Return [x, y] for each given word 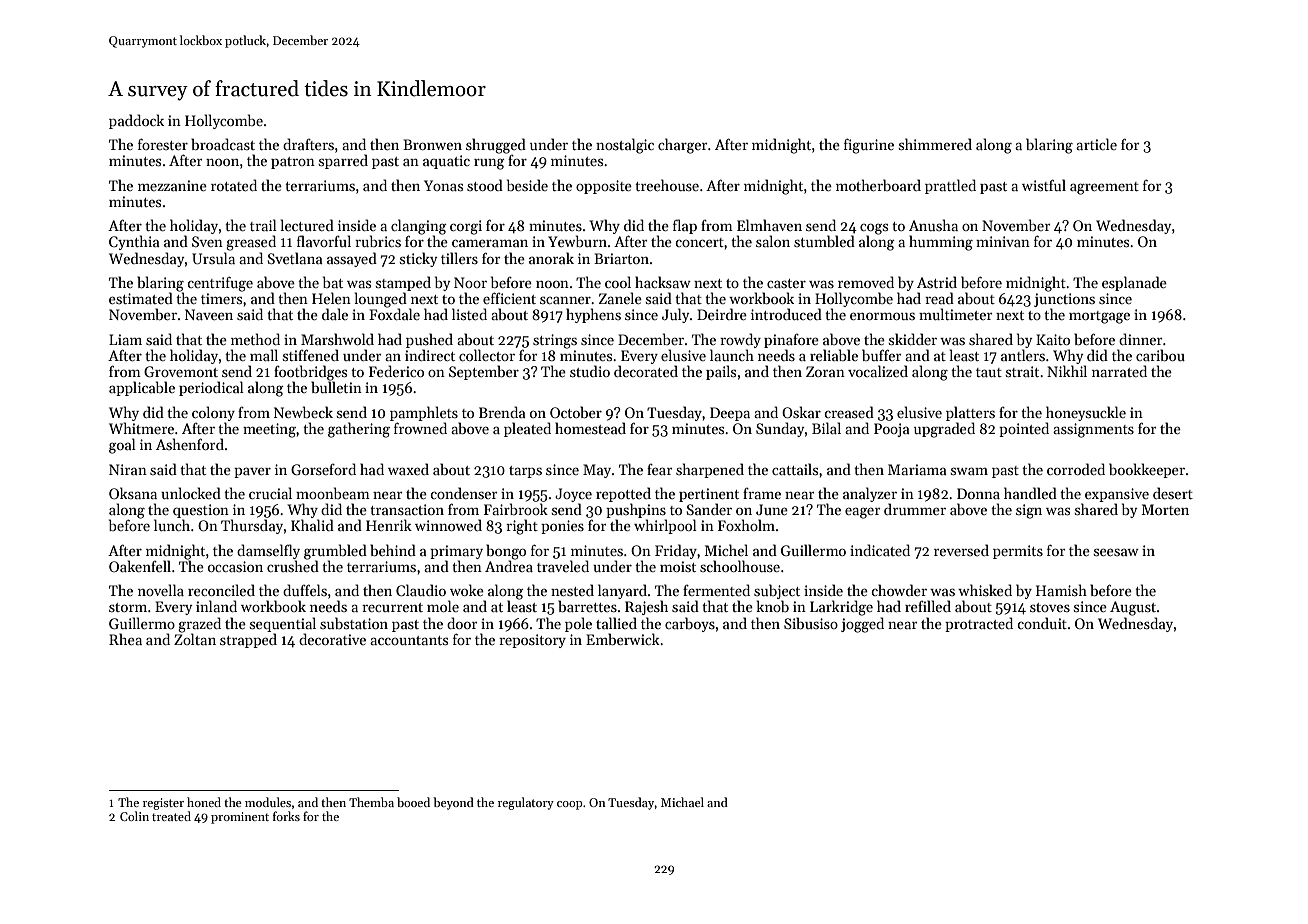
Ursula [213, 258]
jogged [862, 625]
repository [532, 641]
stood [485, 185]
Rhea [125, 639]
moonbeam [333, 493]
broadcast [223, 144]
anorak [551, 258]
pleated [527, 429]
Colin [134, 816]
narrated [1119, 371]
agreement [1104, 188]
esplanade [1134, 283]
